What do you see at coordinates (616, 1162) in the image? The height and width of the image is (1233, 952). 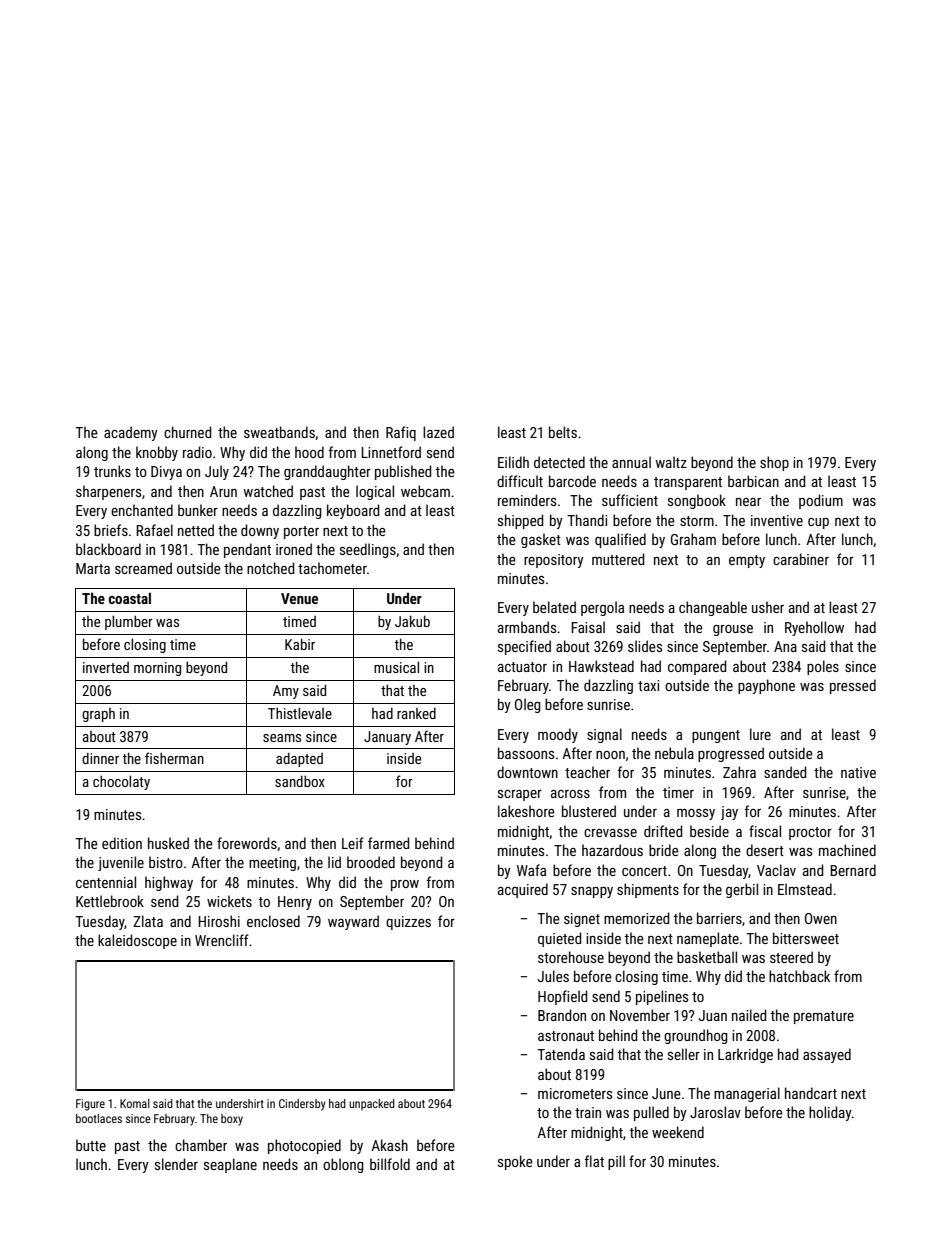 I see `pill` at bounding box center [616, 1162].
